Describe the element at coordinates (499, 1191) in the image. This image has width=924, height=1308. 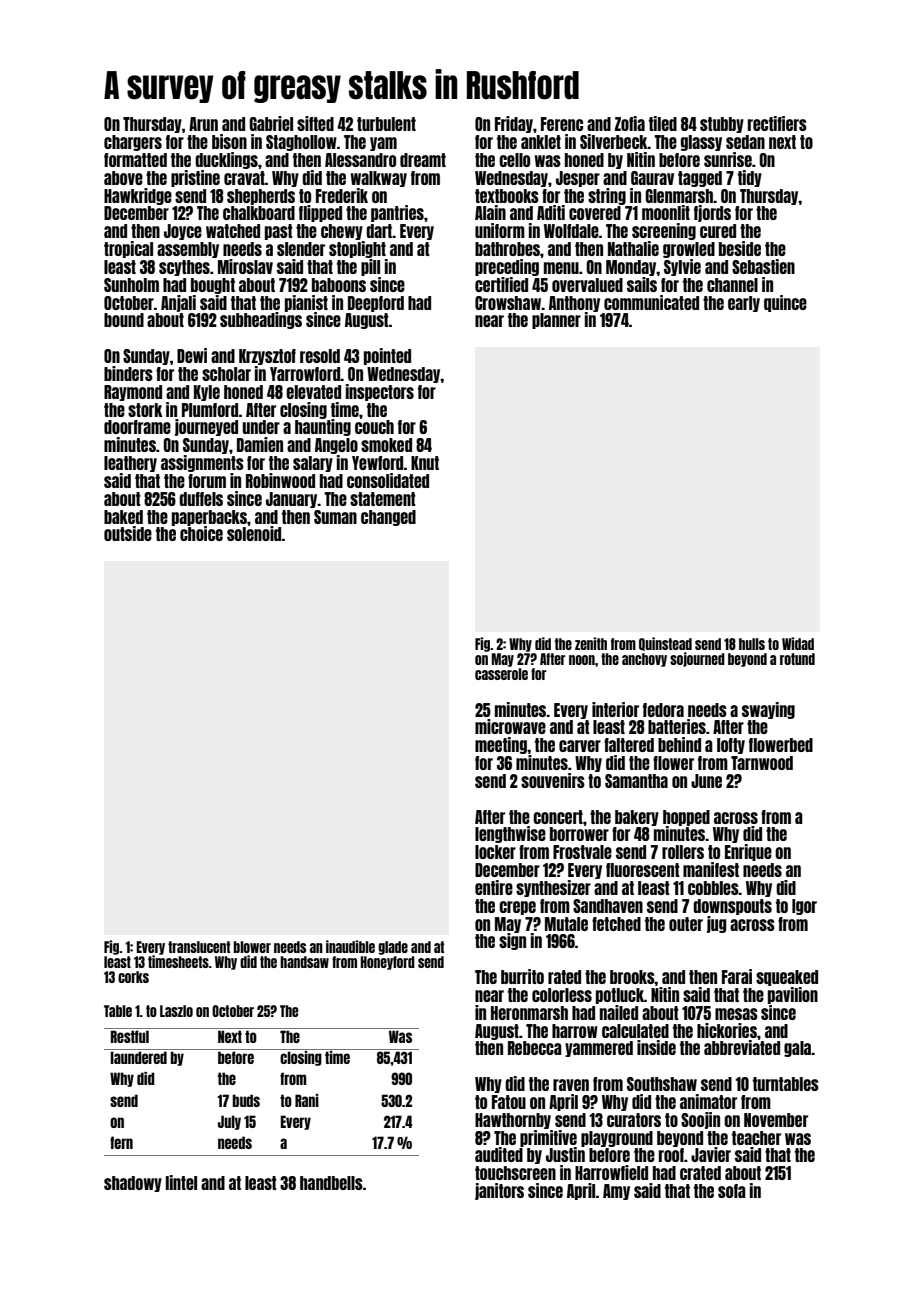
I see `janitors` at that location.
